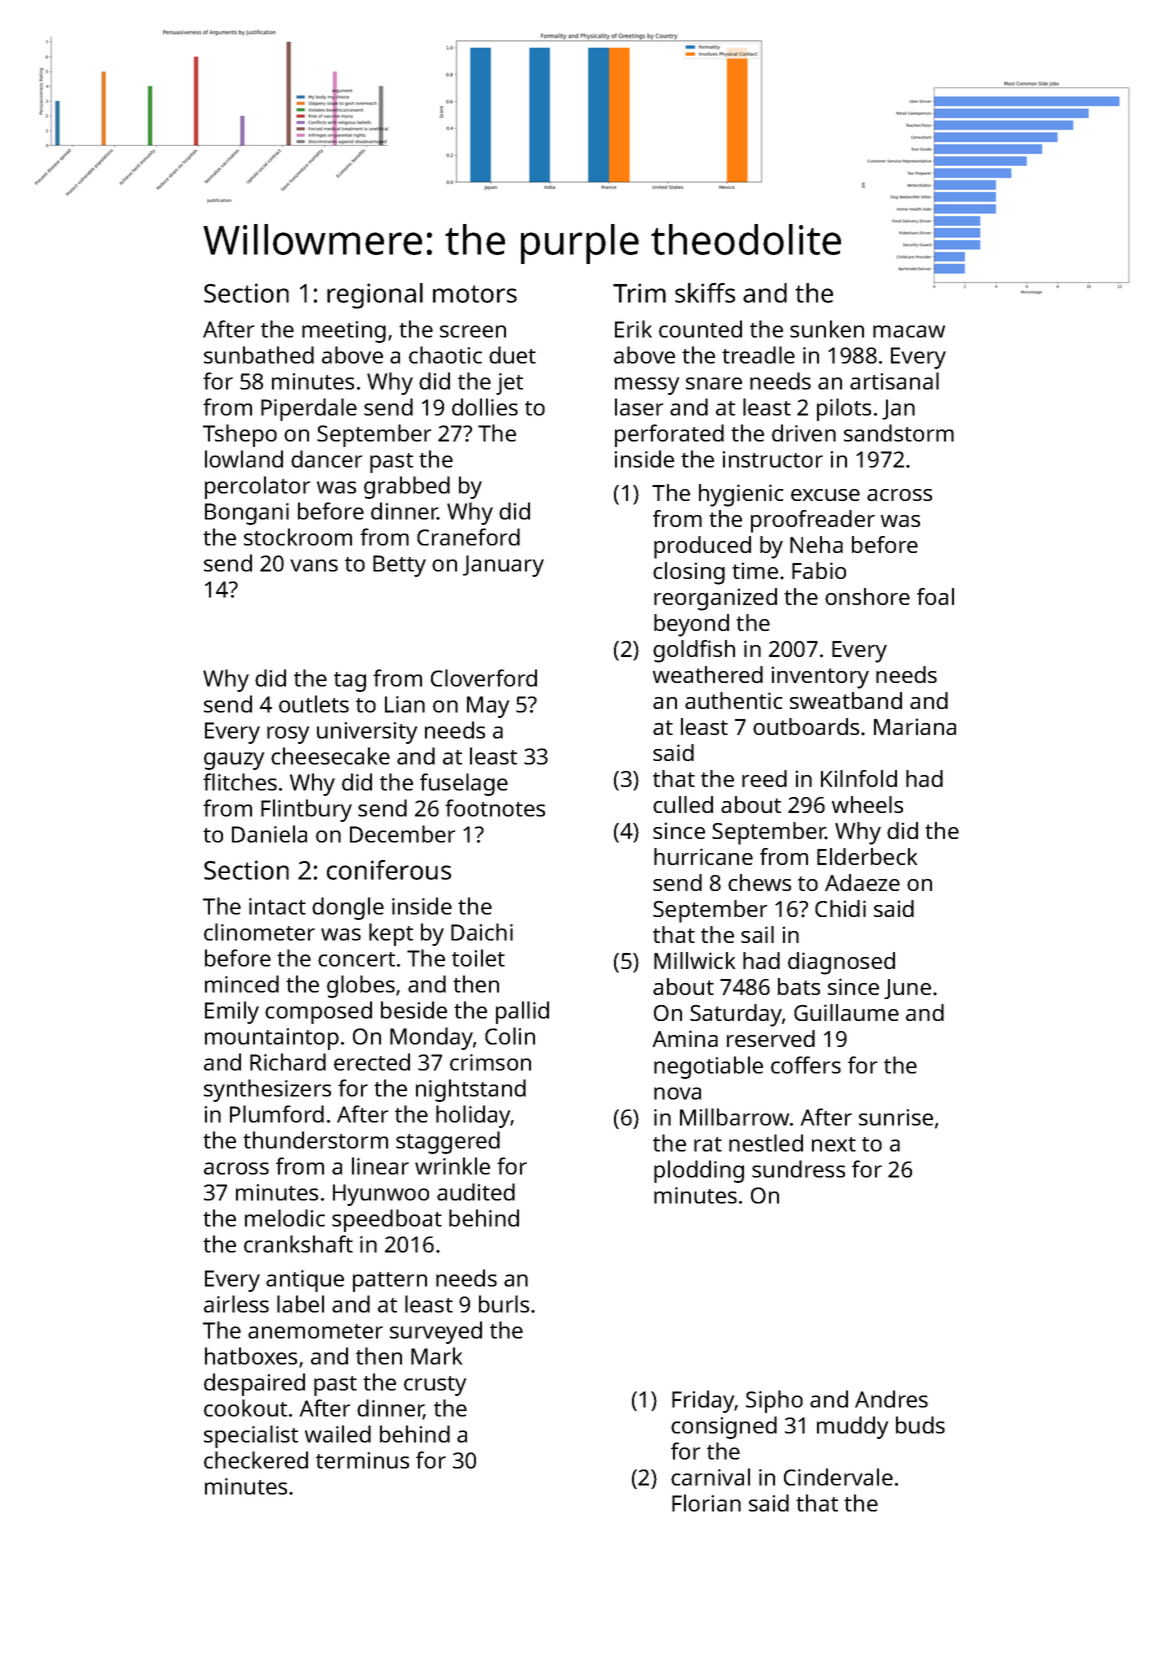 The image size is (1165, 1654). What do you see at coordinates (799, 986) in the document?
I see `bats` at bounding box center [799, 986].
